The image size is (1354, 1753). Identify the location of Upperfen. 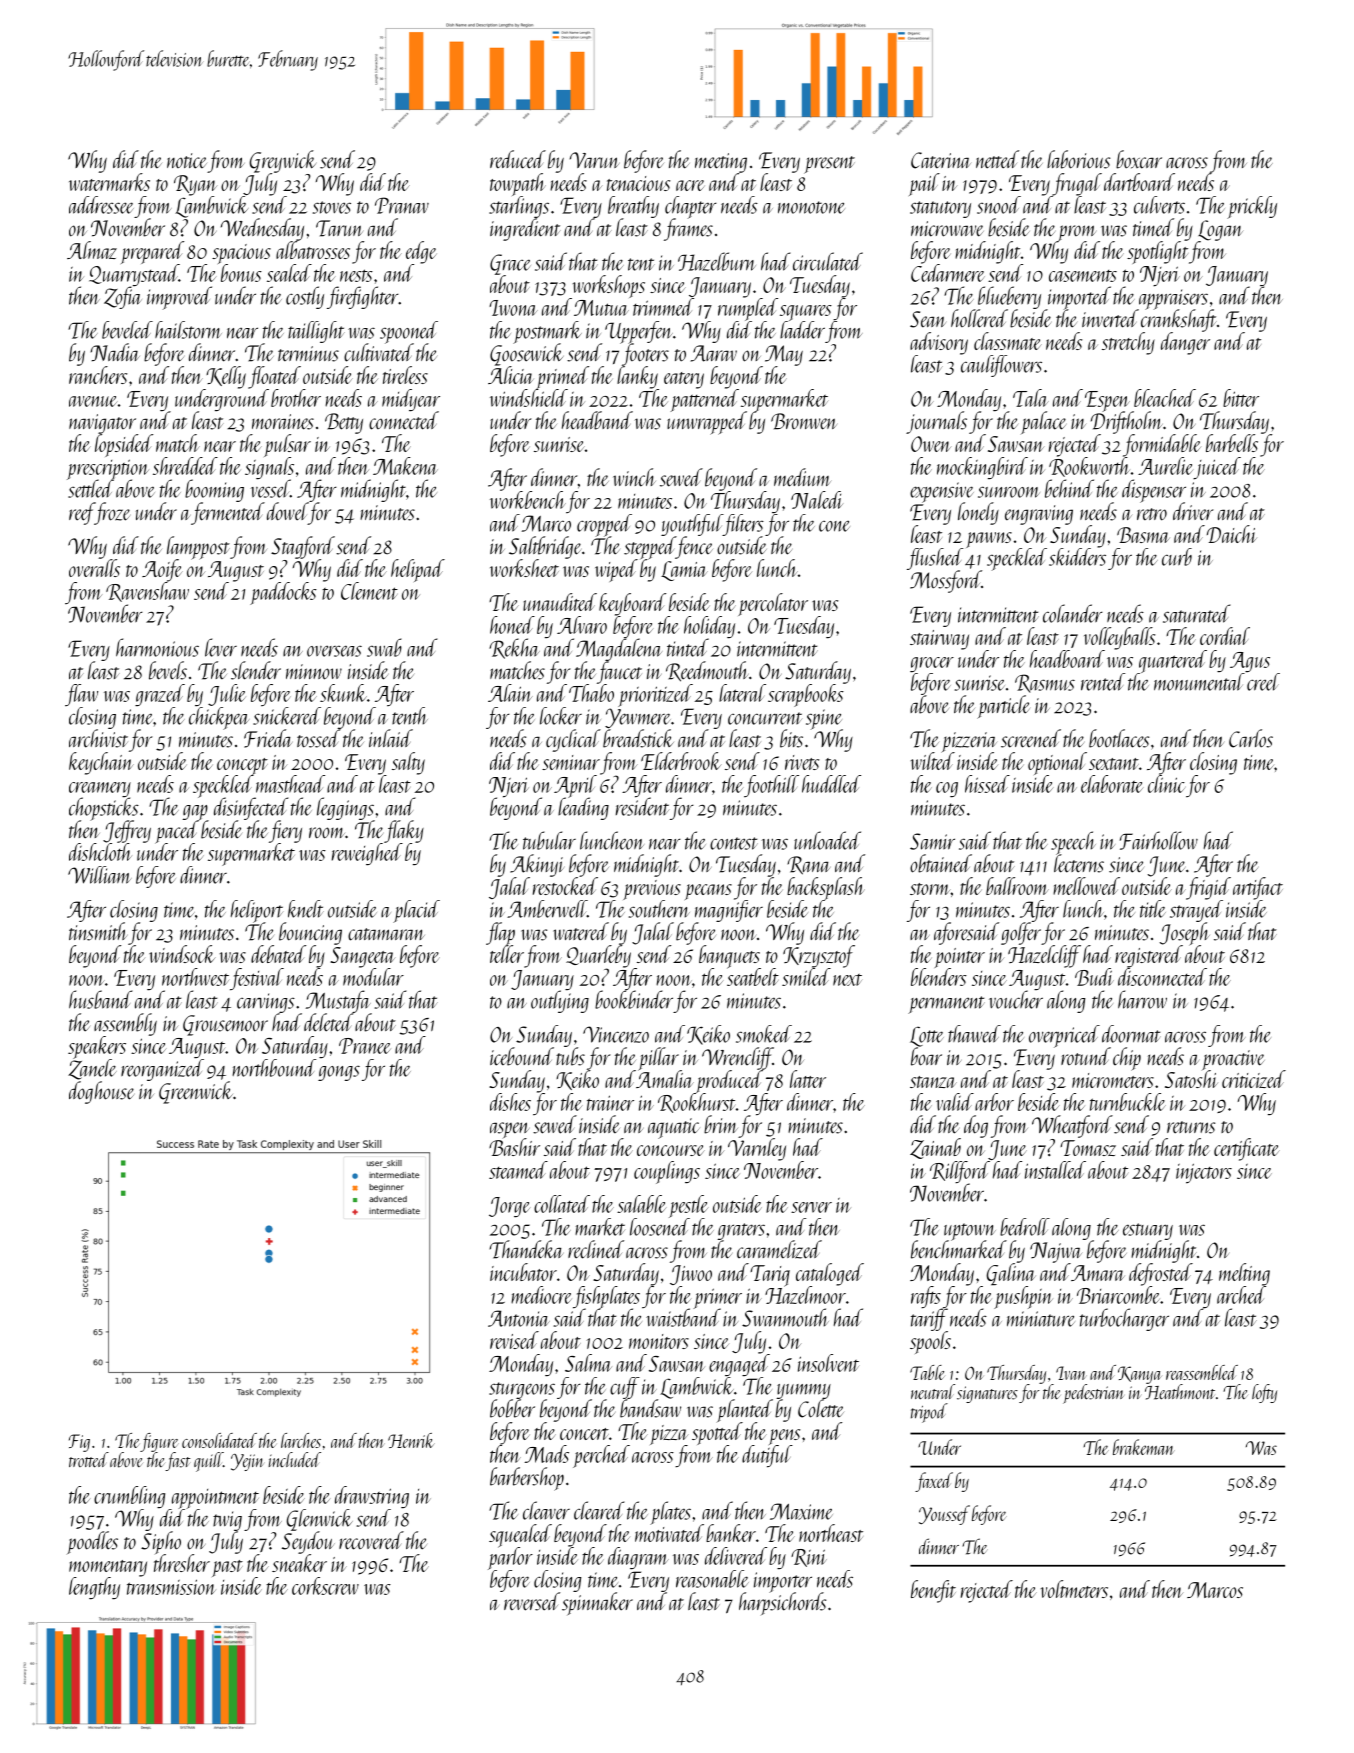
(639, 332).
